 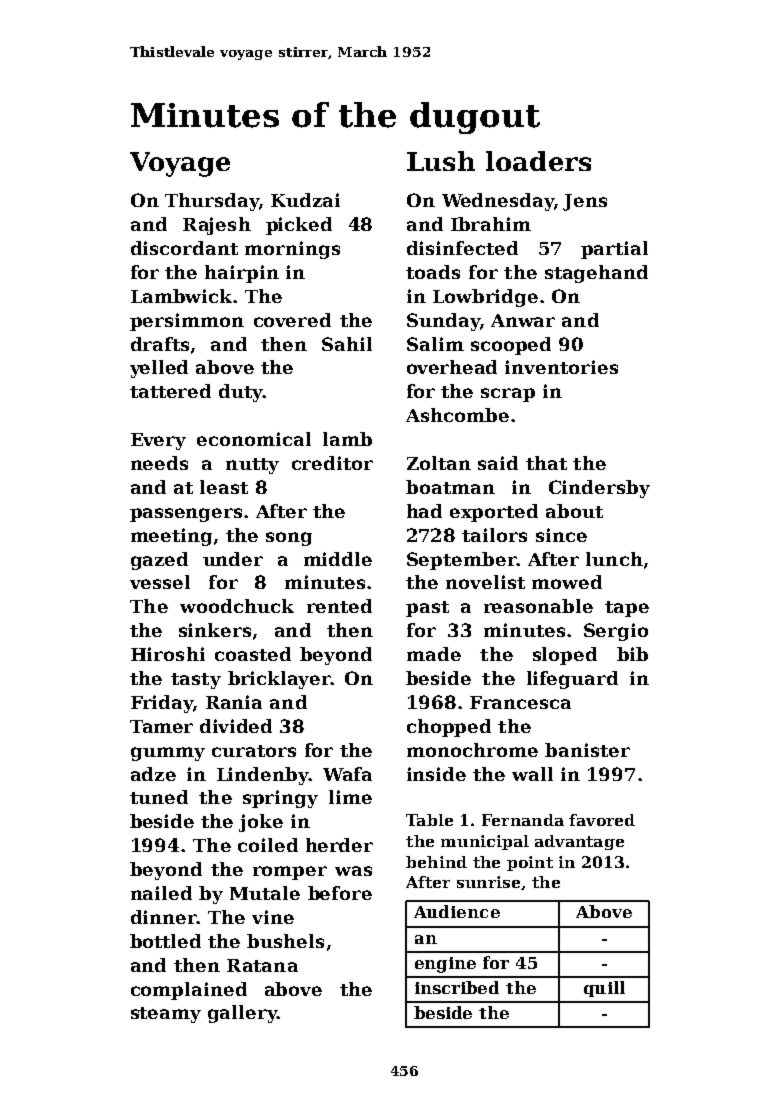 I want to click on Ratana, so click(x=262, y=965).
